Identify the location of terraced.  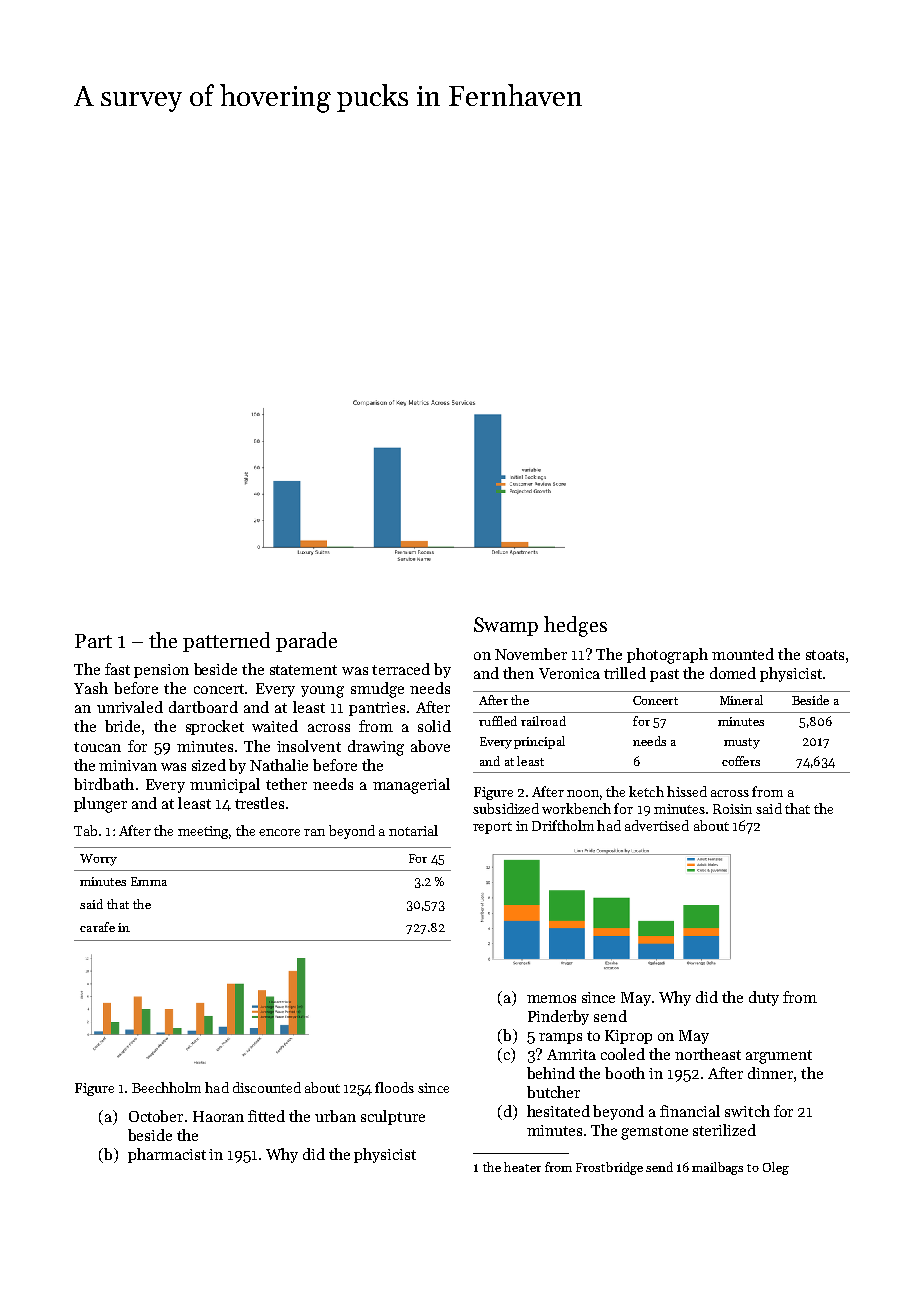
(401, 669).
